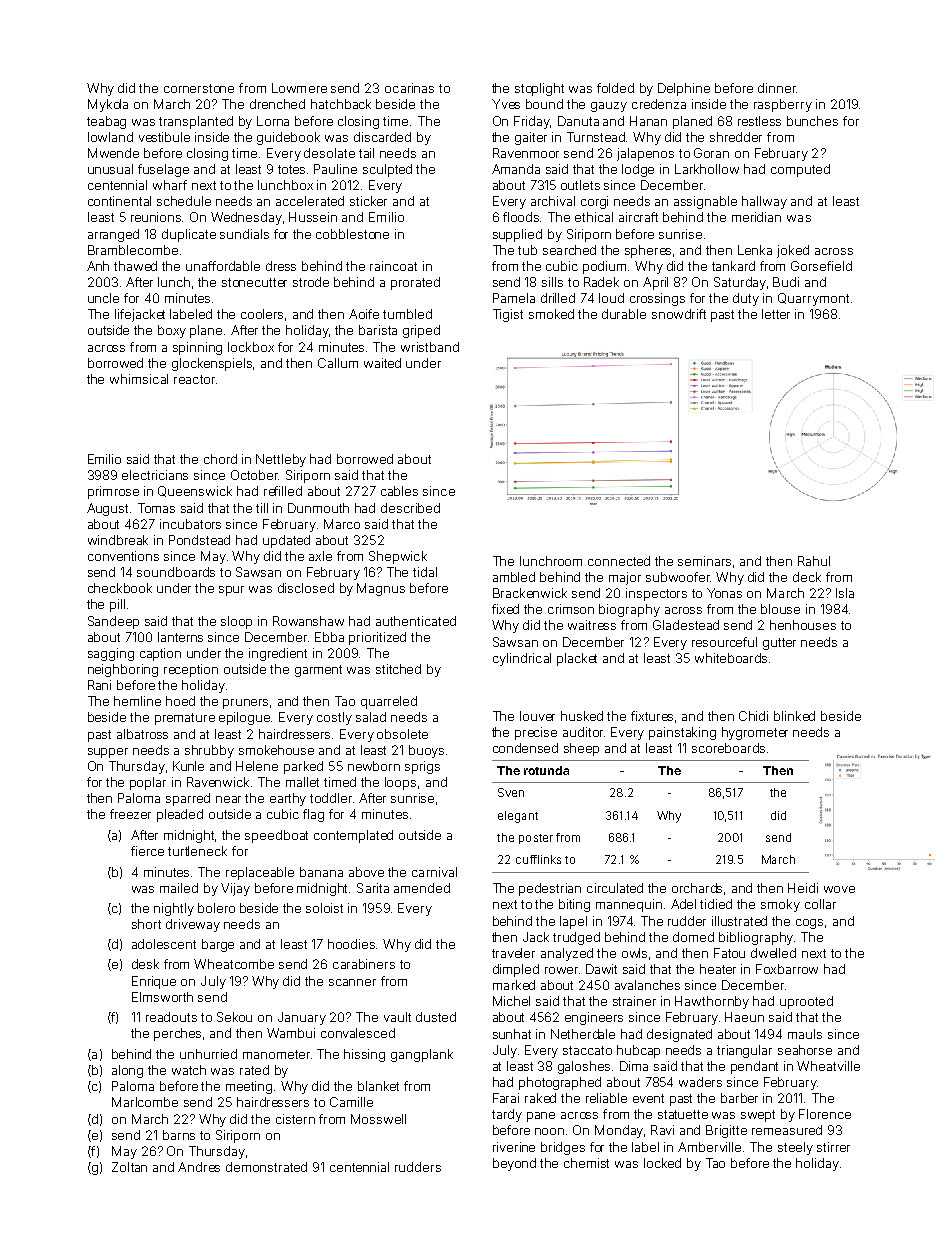 The image size is (952, 1233). What do you see at coordinates (807, 577) in the screenshot?
I see `deck` at bounding box center [807, 577].
